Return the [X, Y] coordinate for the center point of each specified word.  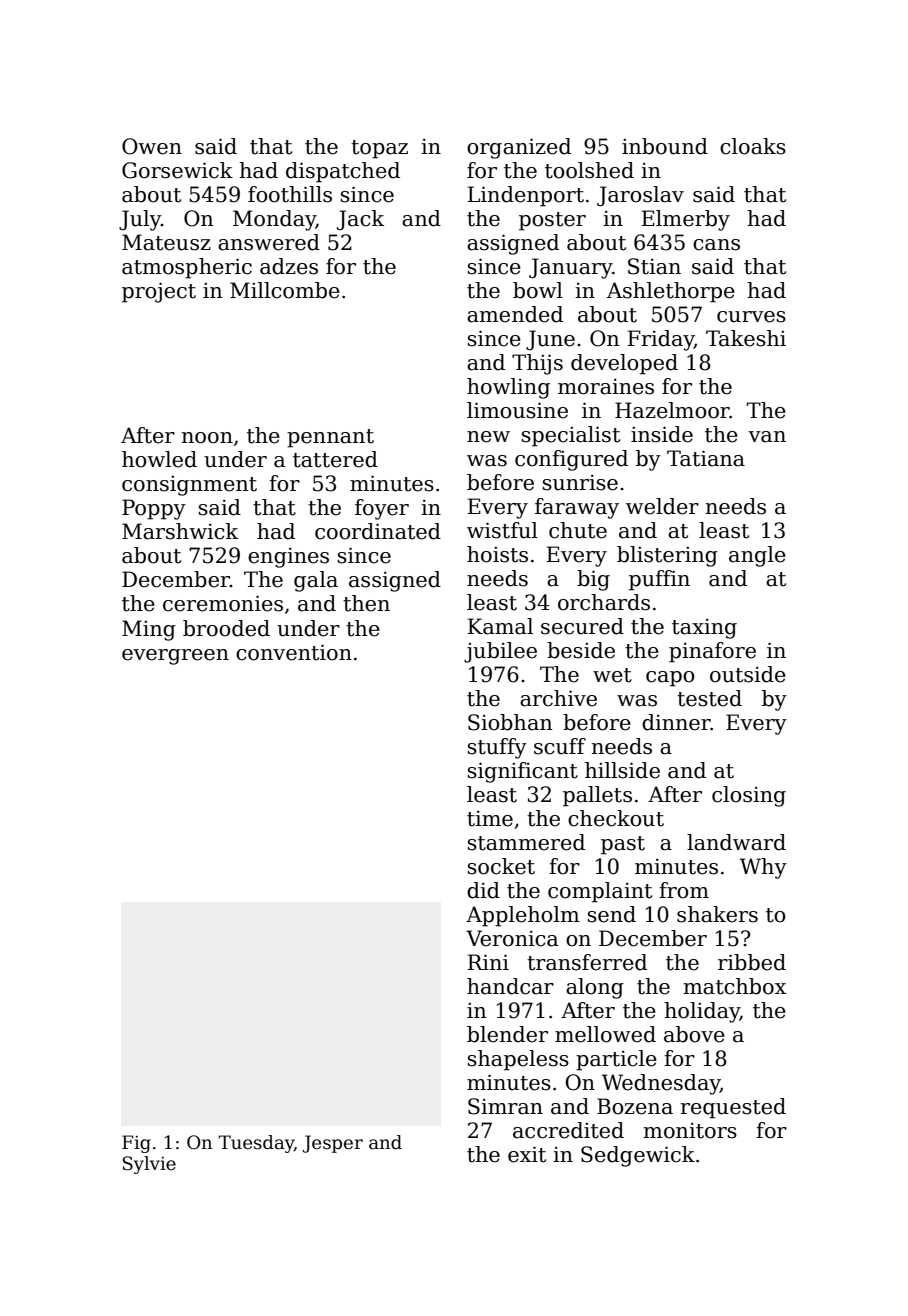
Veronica [512, 938]
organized [519, 148]
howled [159, 459]
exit [527, 1154]
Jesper [332, 1144]
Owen [152, 146]
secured [582, 626]
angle [757, 556]
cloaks [753, 146]
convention [294, 652]
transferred [587, 962]
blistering [667, 556]
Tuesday [256, 1144]
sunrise [580, 483]
